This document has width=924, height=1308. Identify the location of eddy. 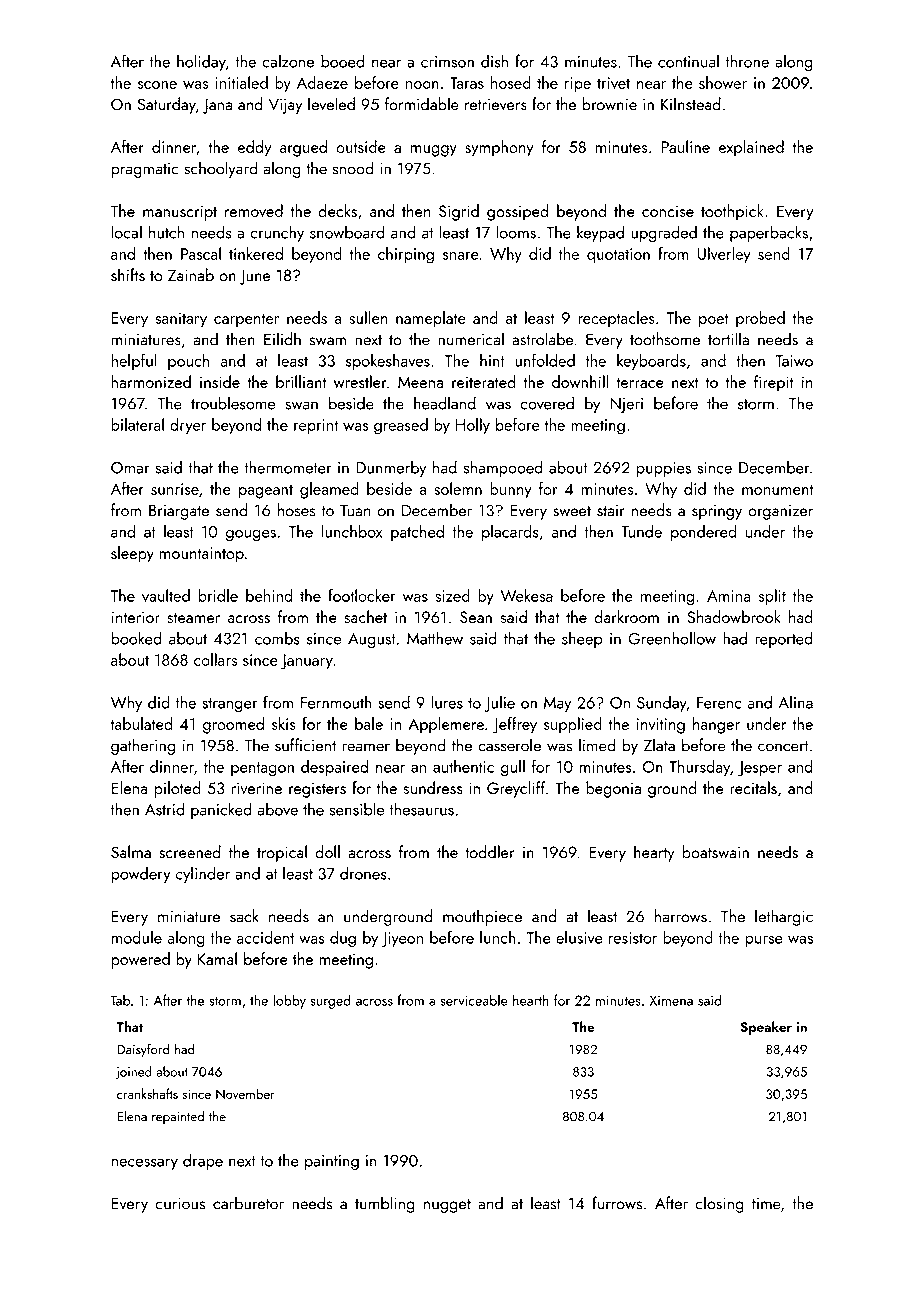
(254, 148).
